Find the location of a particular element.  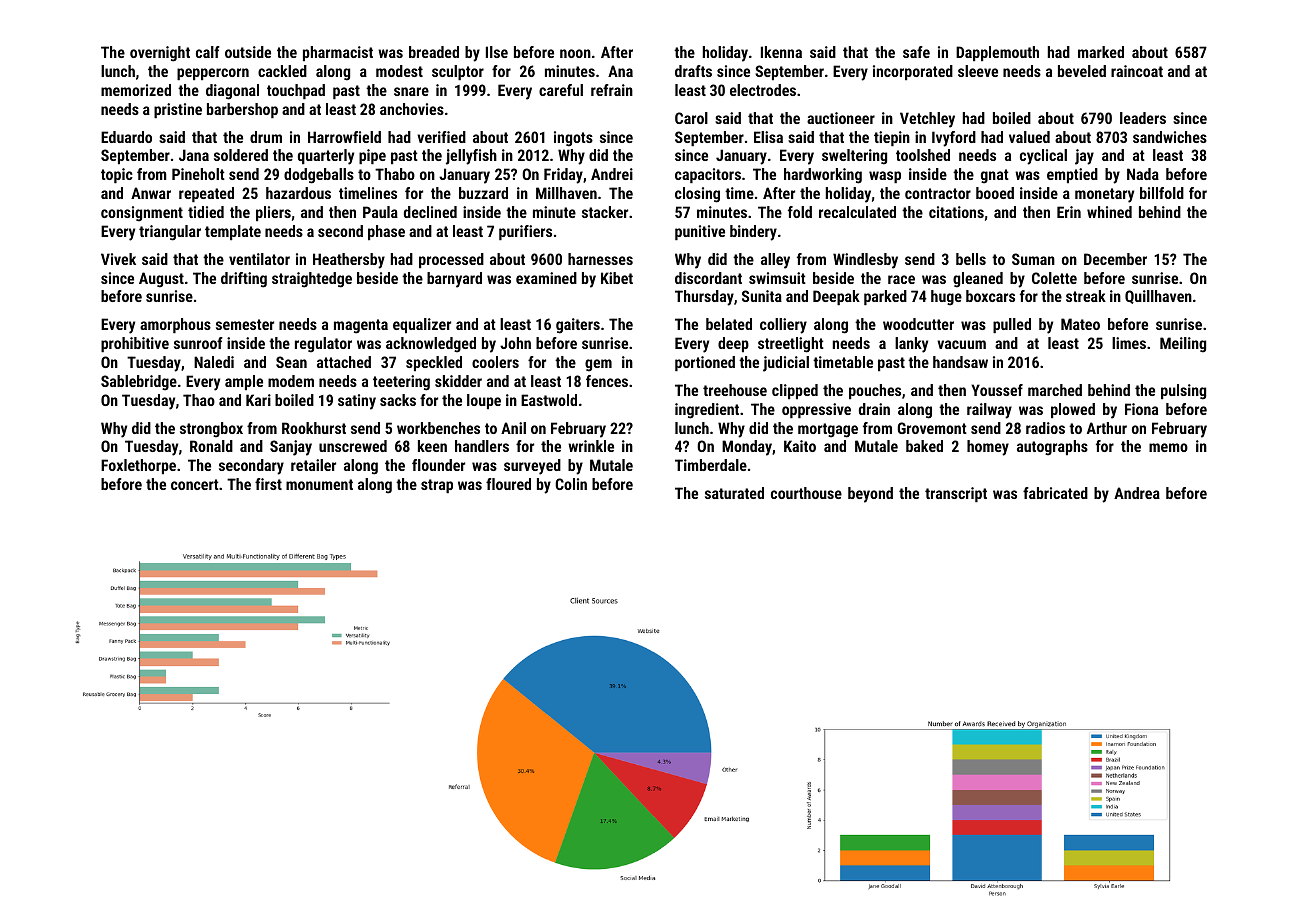

examined is located at coordinates (546, 278).
